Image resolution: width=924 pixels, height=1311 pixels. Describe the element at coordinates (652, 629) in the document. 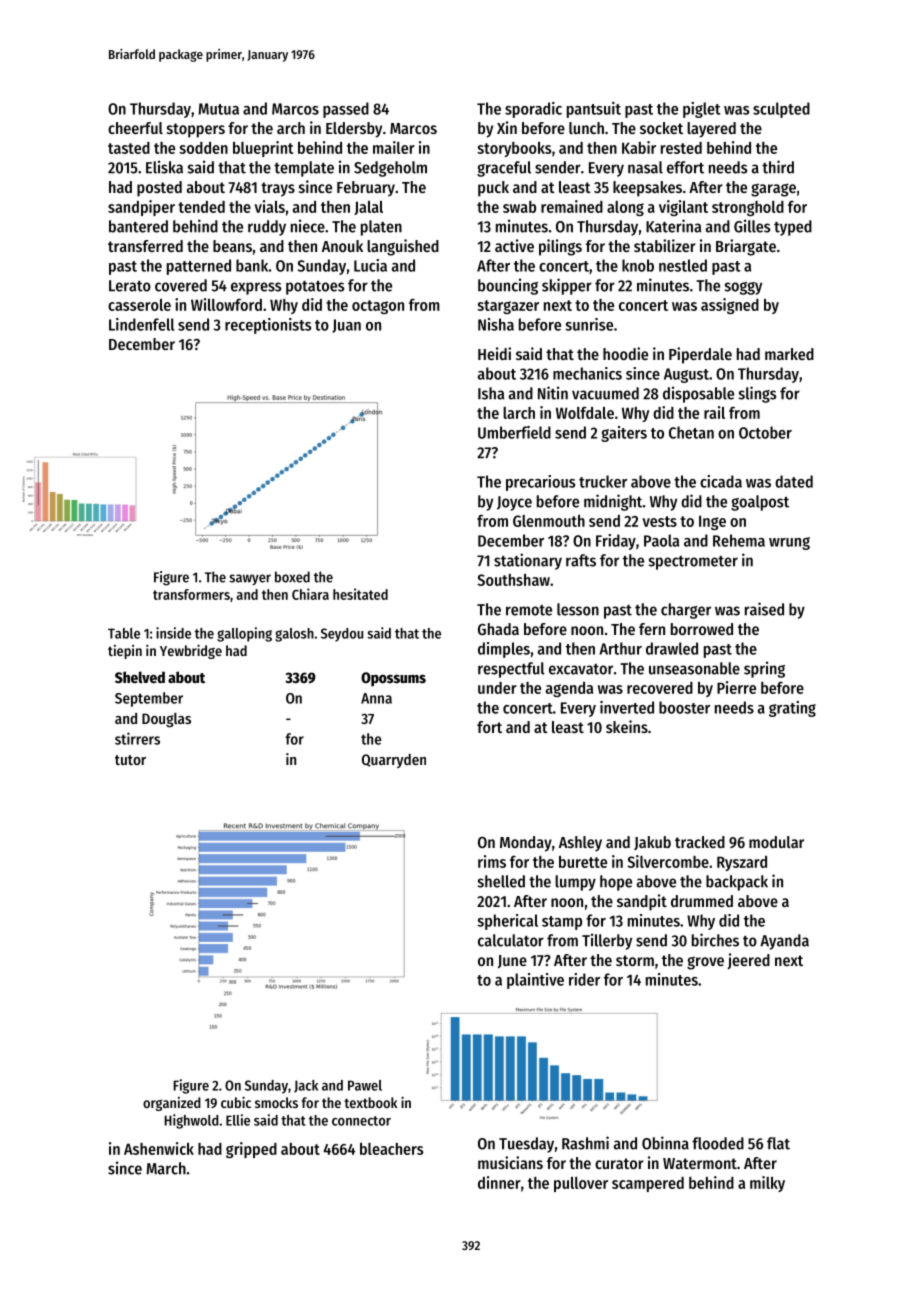

I see `fern` at that location.
